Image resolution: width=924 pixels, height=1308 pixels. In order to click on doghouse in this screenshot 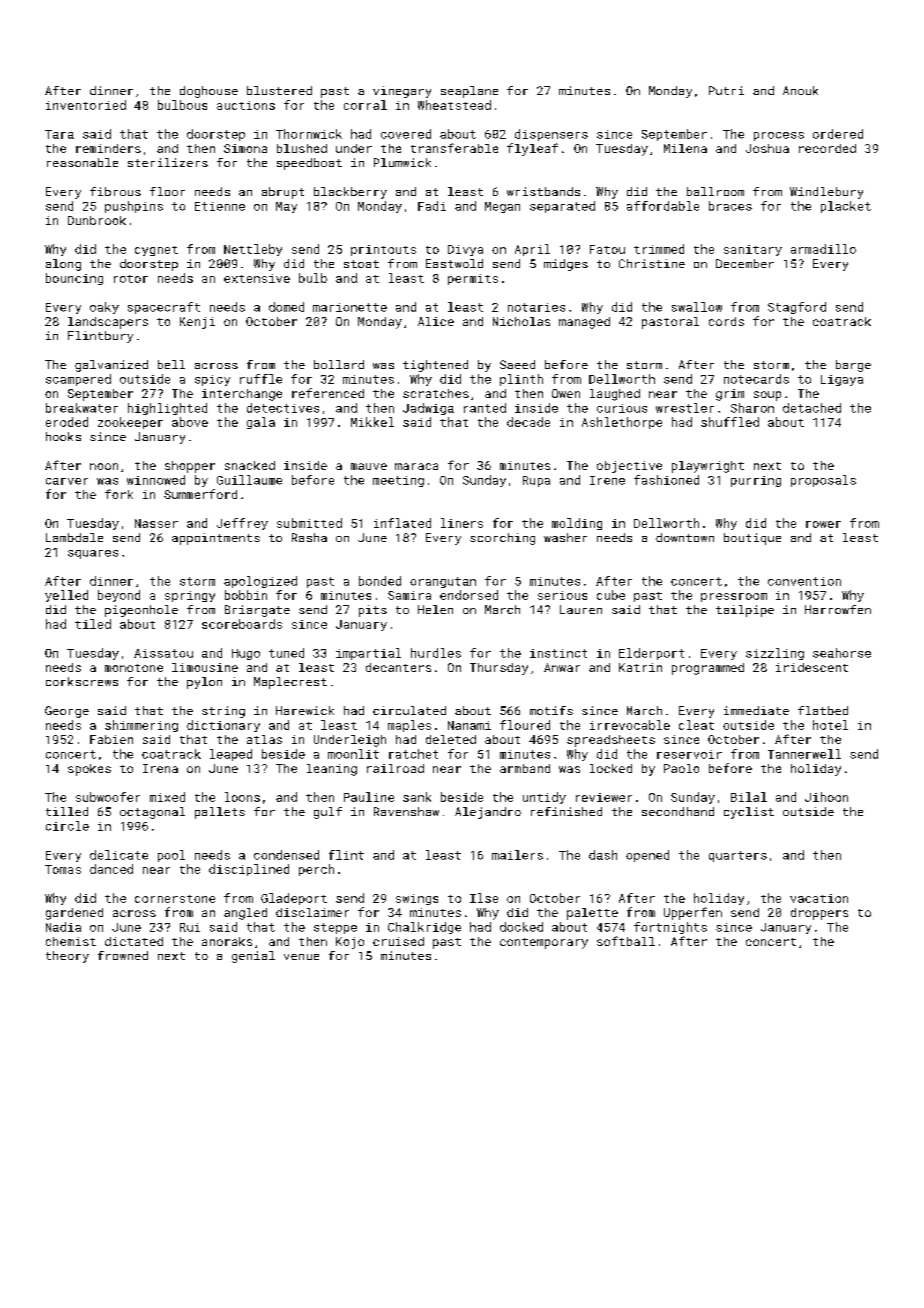, I will do `click(209, 92)`.
